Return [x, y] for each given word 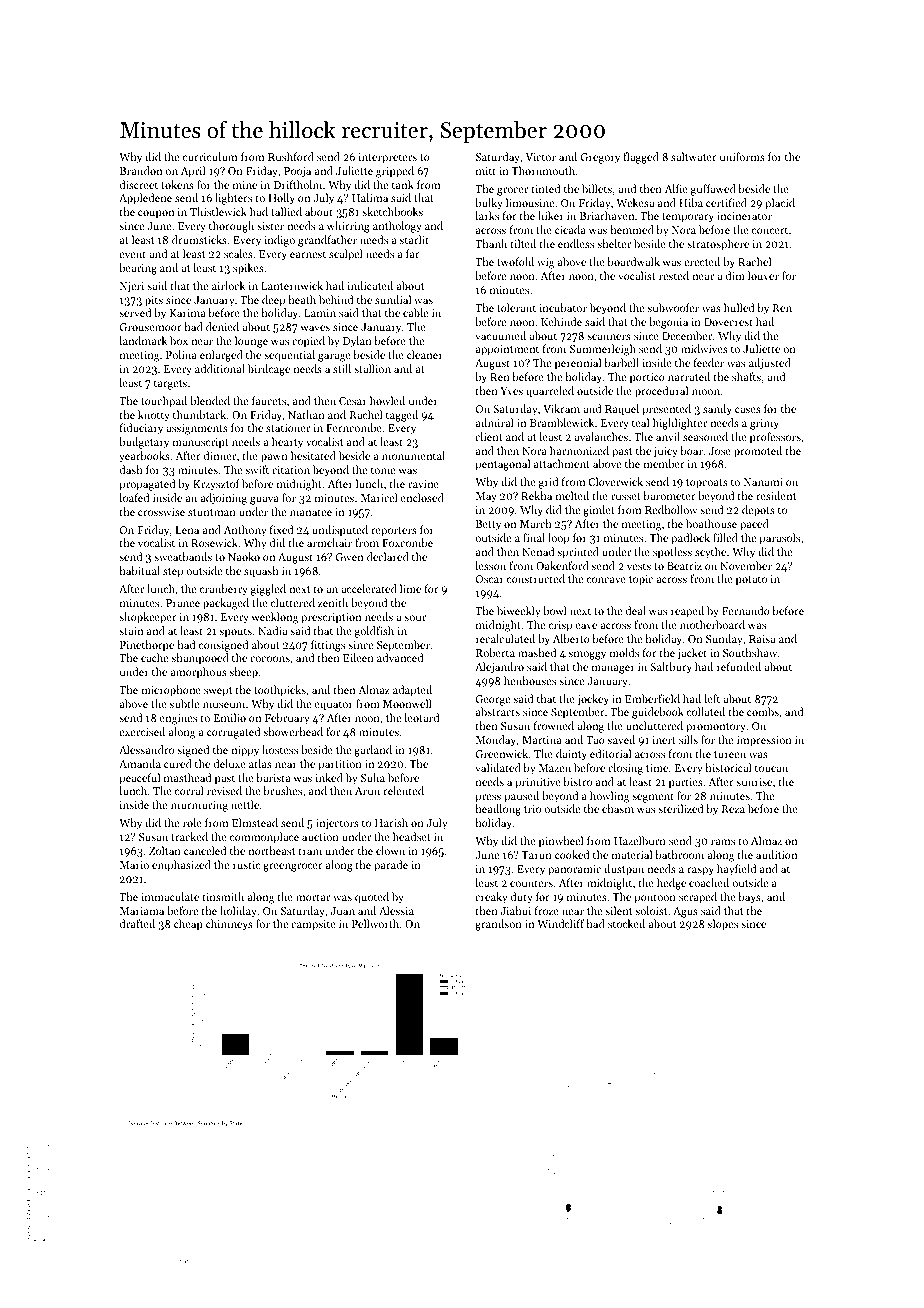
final [534, 537]
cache [154, 657]
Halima [370, 197]
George [493, 700]
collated [706, 711]
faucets [269, 400]
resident [776, 495]
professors [775, 438]
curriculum [210, 156]
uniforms [742, 156]
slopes [723, 925]
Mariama [142, 911]
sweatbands [183, 556]
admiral [495, 422]
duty [522, 898]
